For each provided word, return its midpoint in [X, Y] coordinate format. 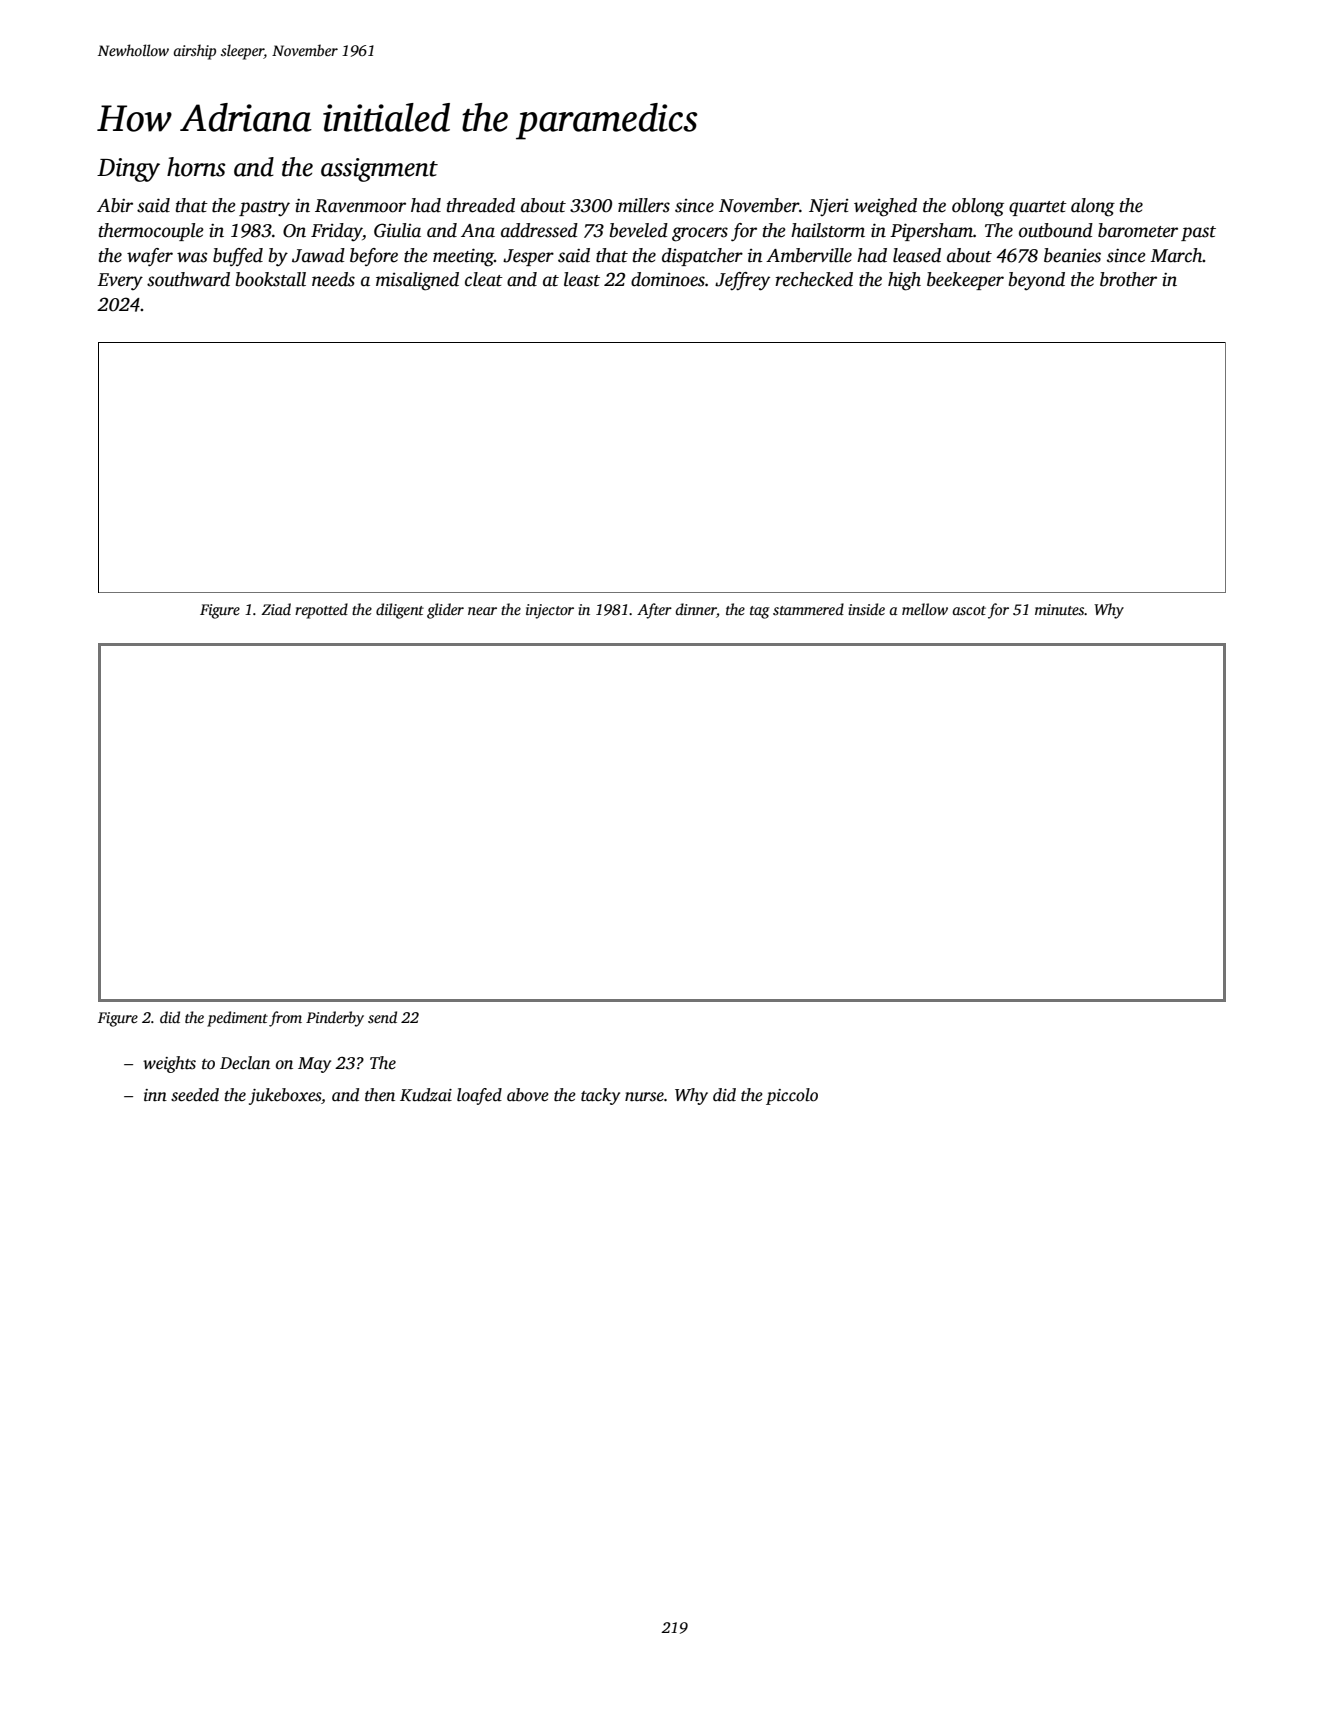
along [1093, 207]
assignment [379, 170]
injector [550, 611]
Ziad [276, 609]
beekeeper [965, 281]
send [382, 1017]
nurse [644, 1097]
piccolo [792, 1096]
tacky [600, 1096]
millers [644, 205]
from [285, 1019]
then [380, 1095]
